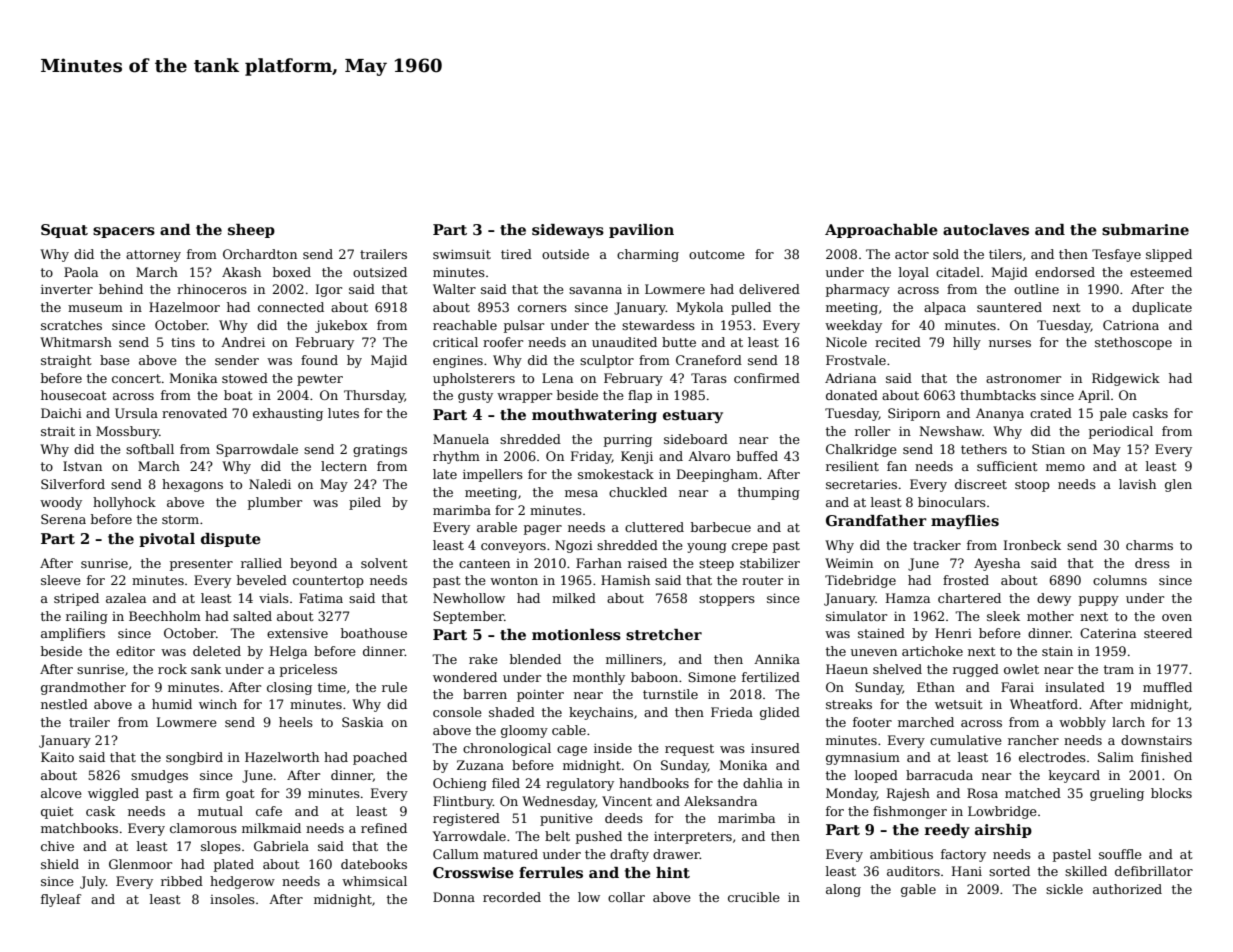 The image size is (1233, 952). I want to click on Kaito, so click(57, 757).
